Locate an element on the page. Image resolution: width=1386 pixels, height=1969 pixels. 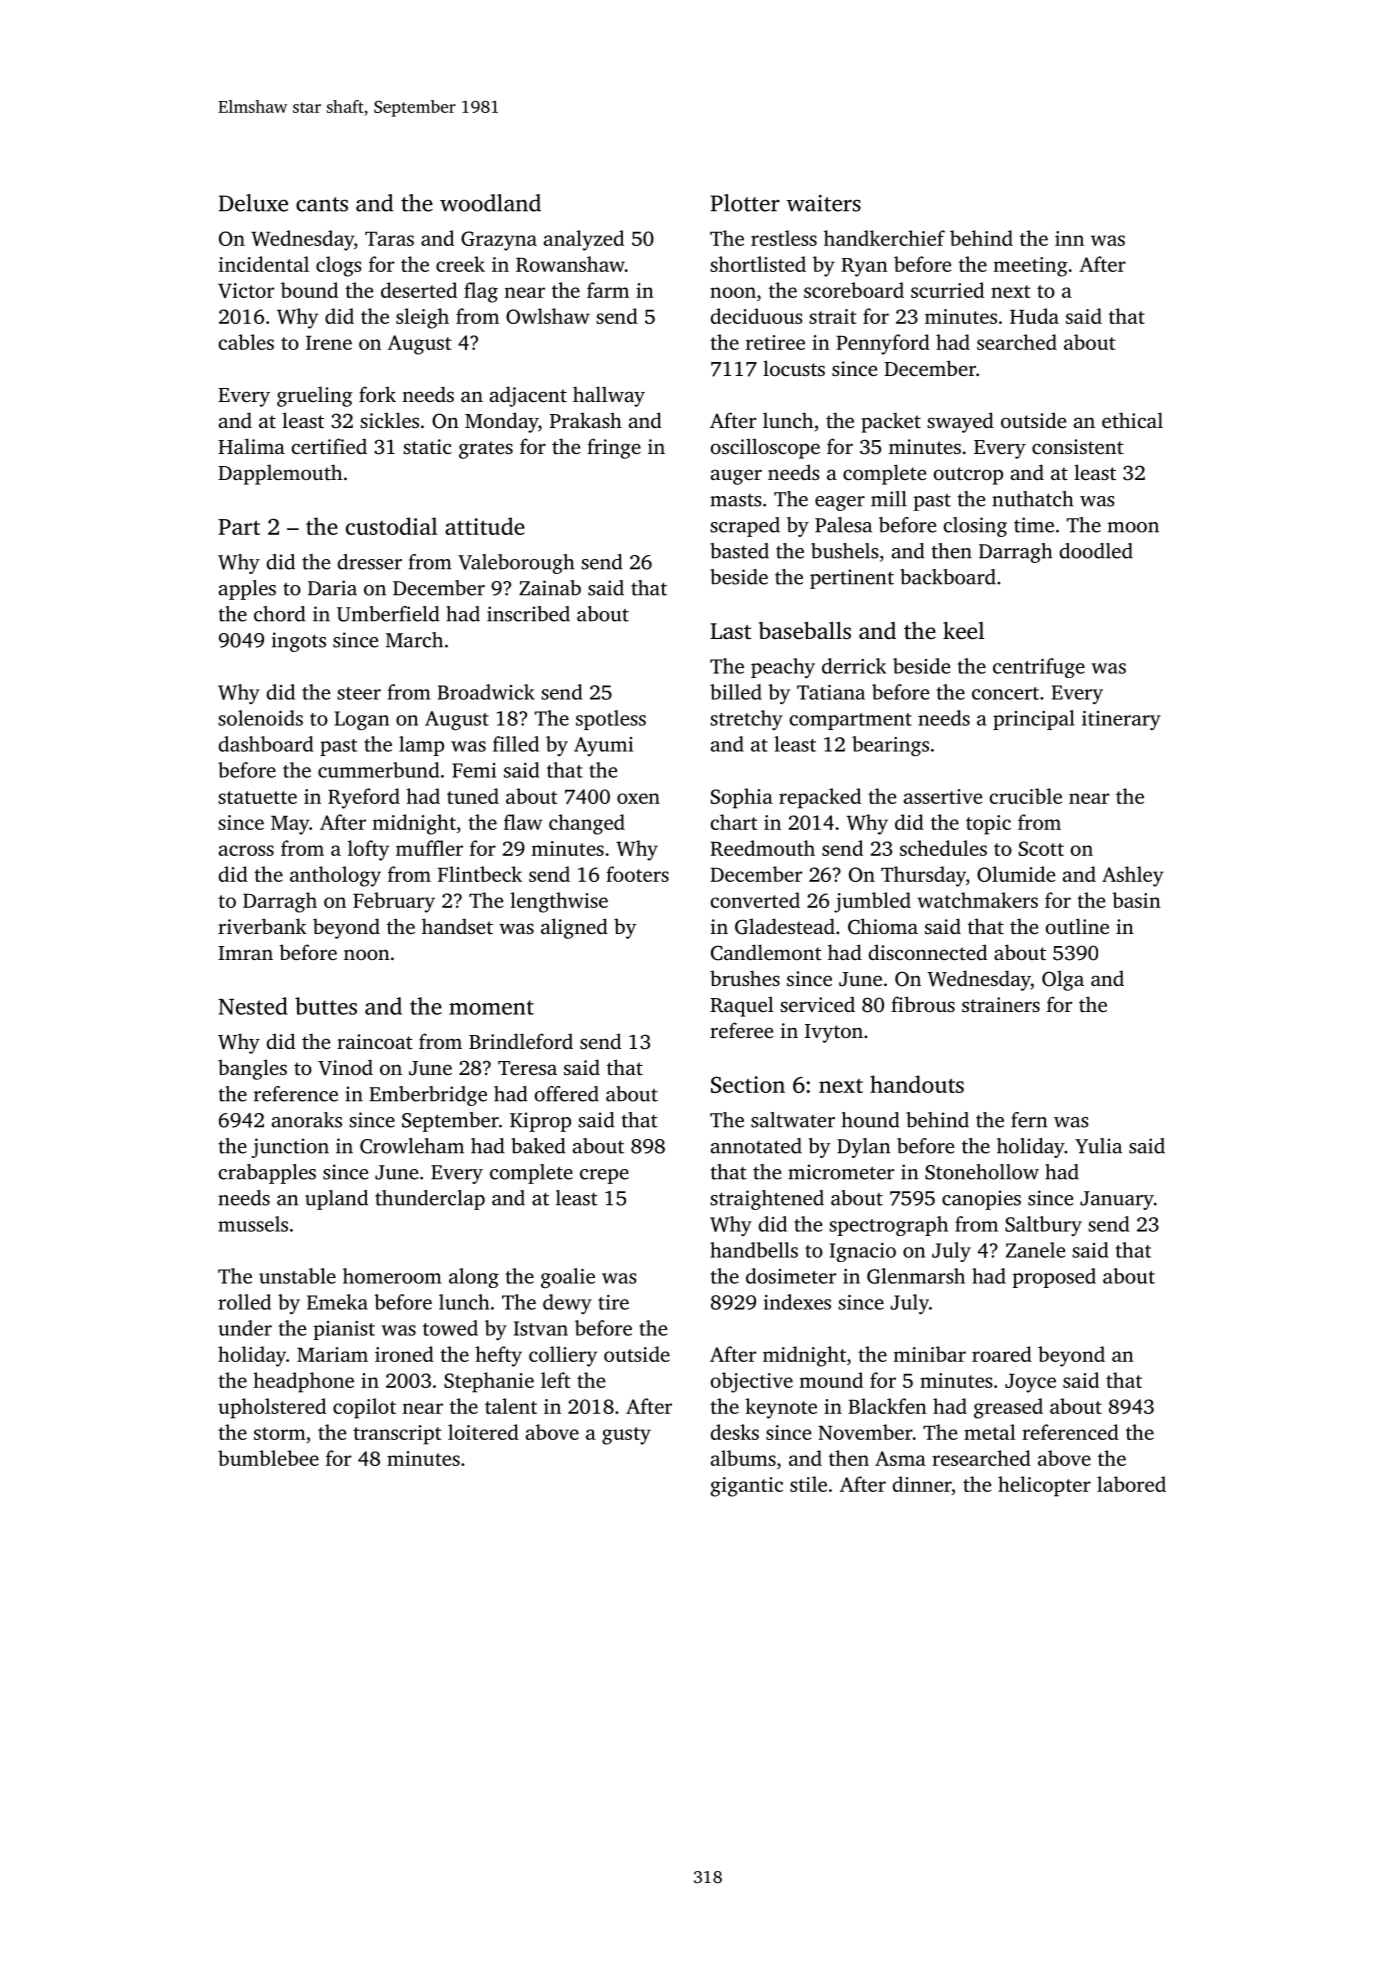
analyzed is located at coordinates (584, 240).
